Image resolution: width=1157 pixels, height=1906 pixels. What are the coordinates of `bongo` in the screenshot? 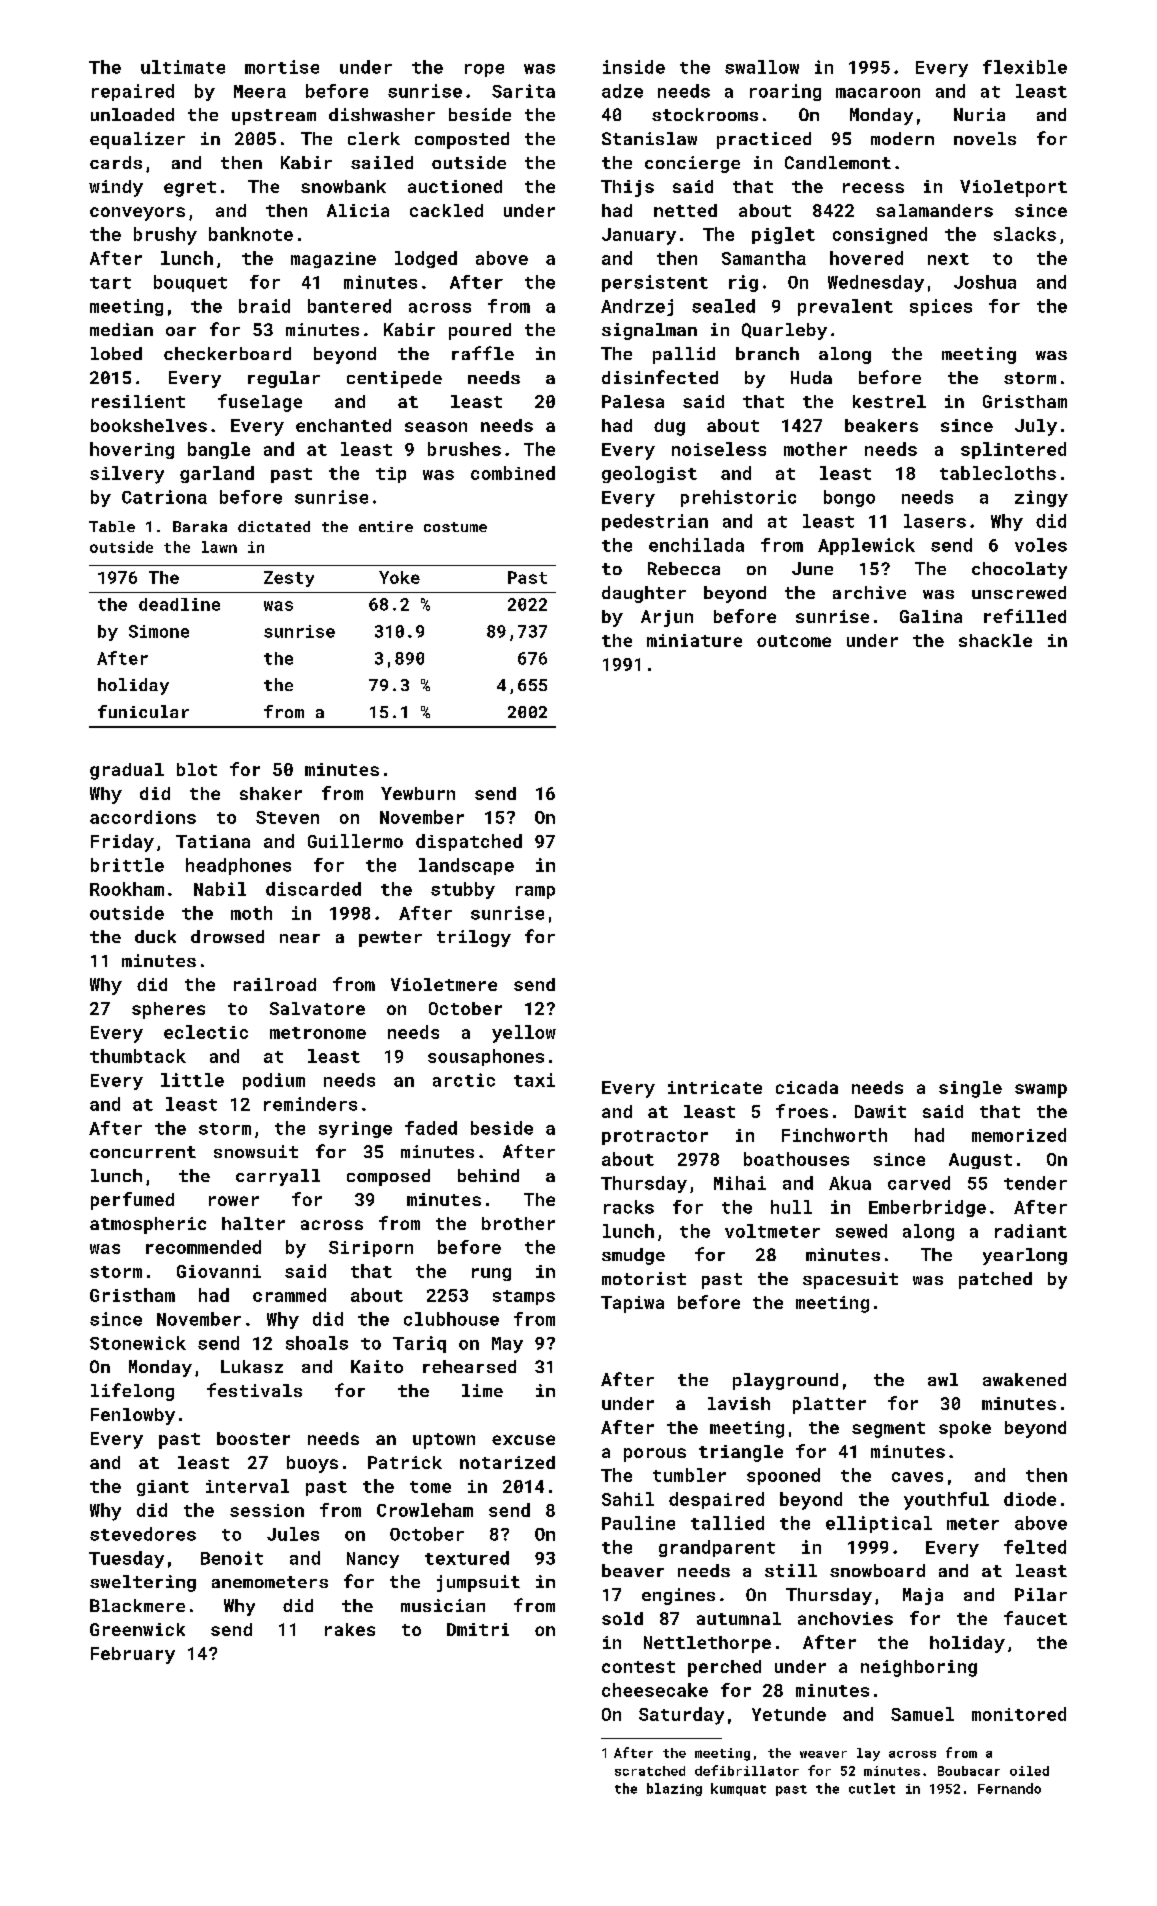 It's located at (849, 498).
